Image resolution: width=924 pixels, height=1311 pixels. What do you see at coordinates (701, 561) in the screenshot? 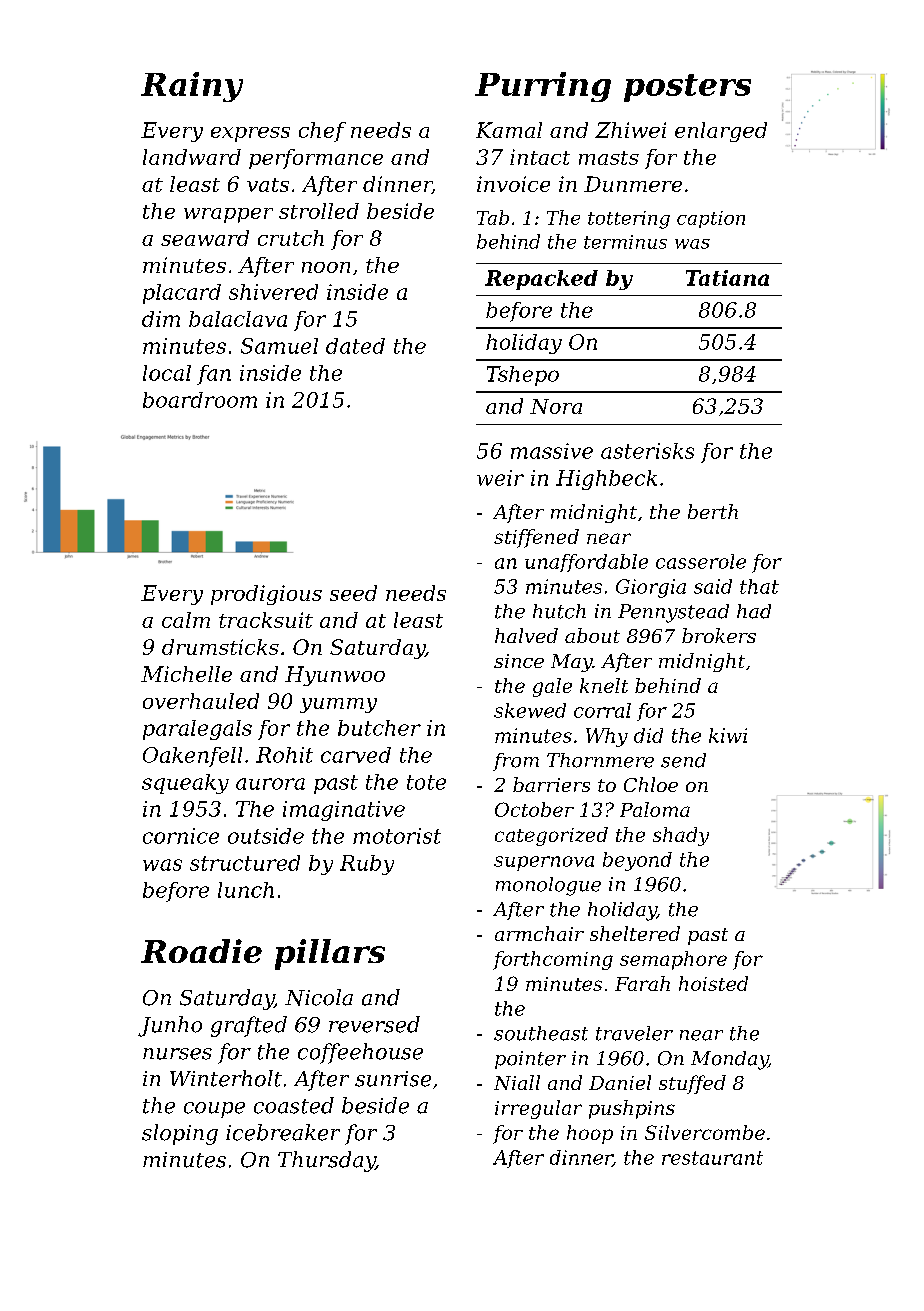
I see `casserole` at bounding box center [701, 561].
